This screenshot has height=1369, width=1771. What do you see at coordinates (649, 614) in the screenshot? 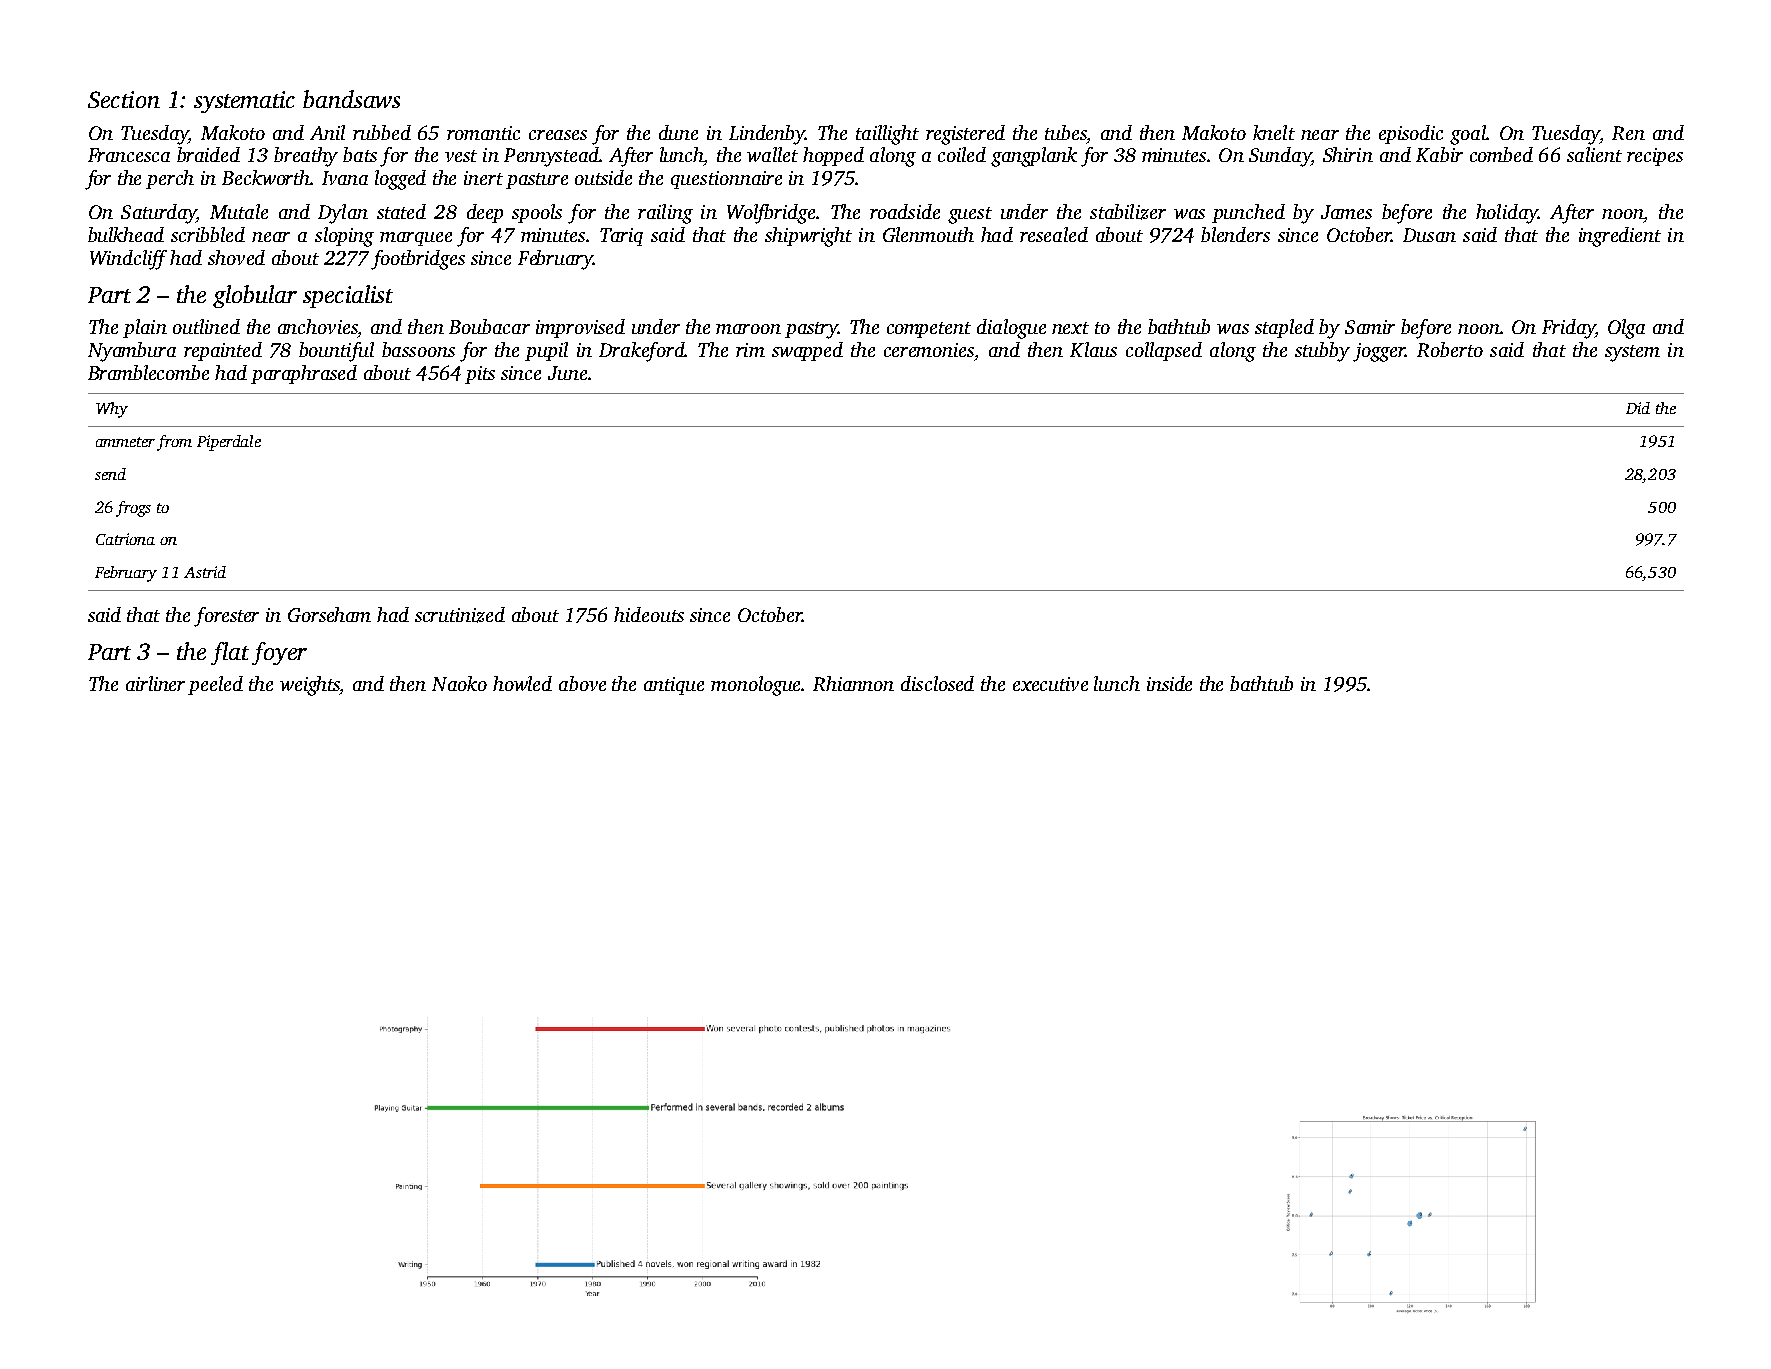
I see `hideouts` at bounding box center [649, 614].
